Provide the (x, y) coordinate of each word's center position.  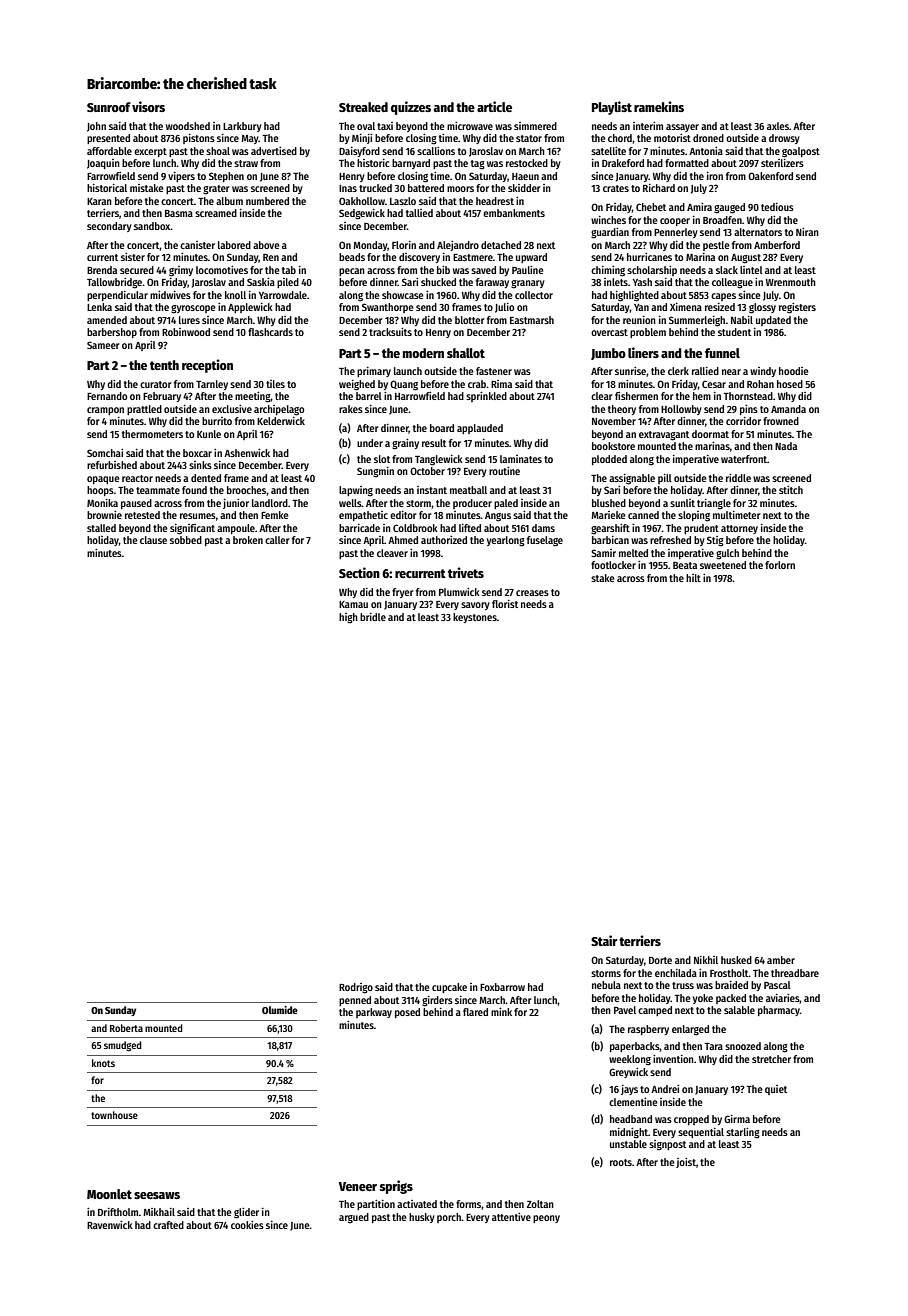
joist (686, 1163)
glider (246, 1213)
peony (546, 1219)
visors (148, 106)
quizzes (411, 108)
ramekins (659, 106)
